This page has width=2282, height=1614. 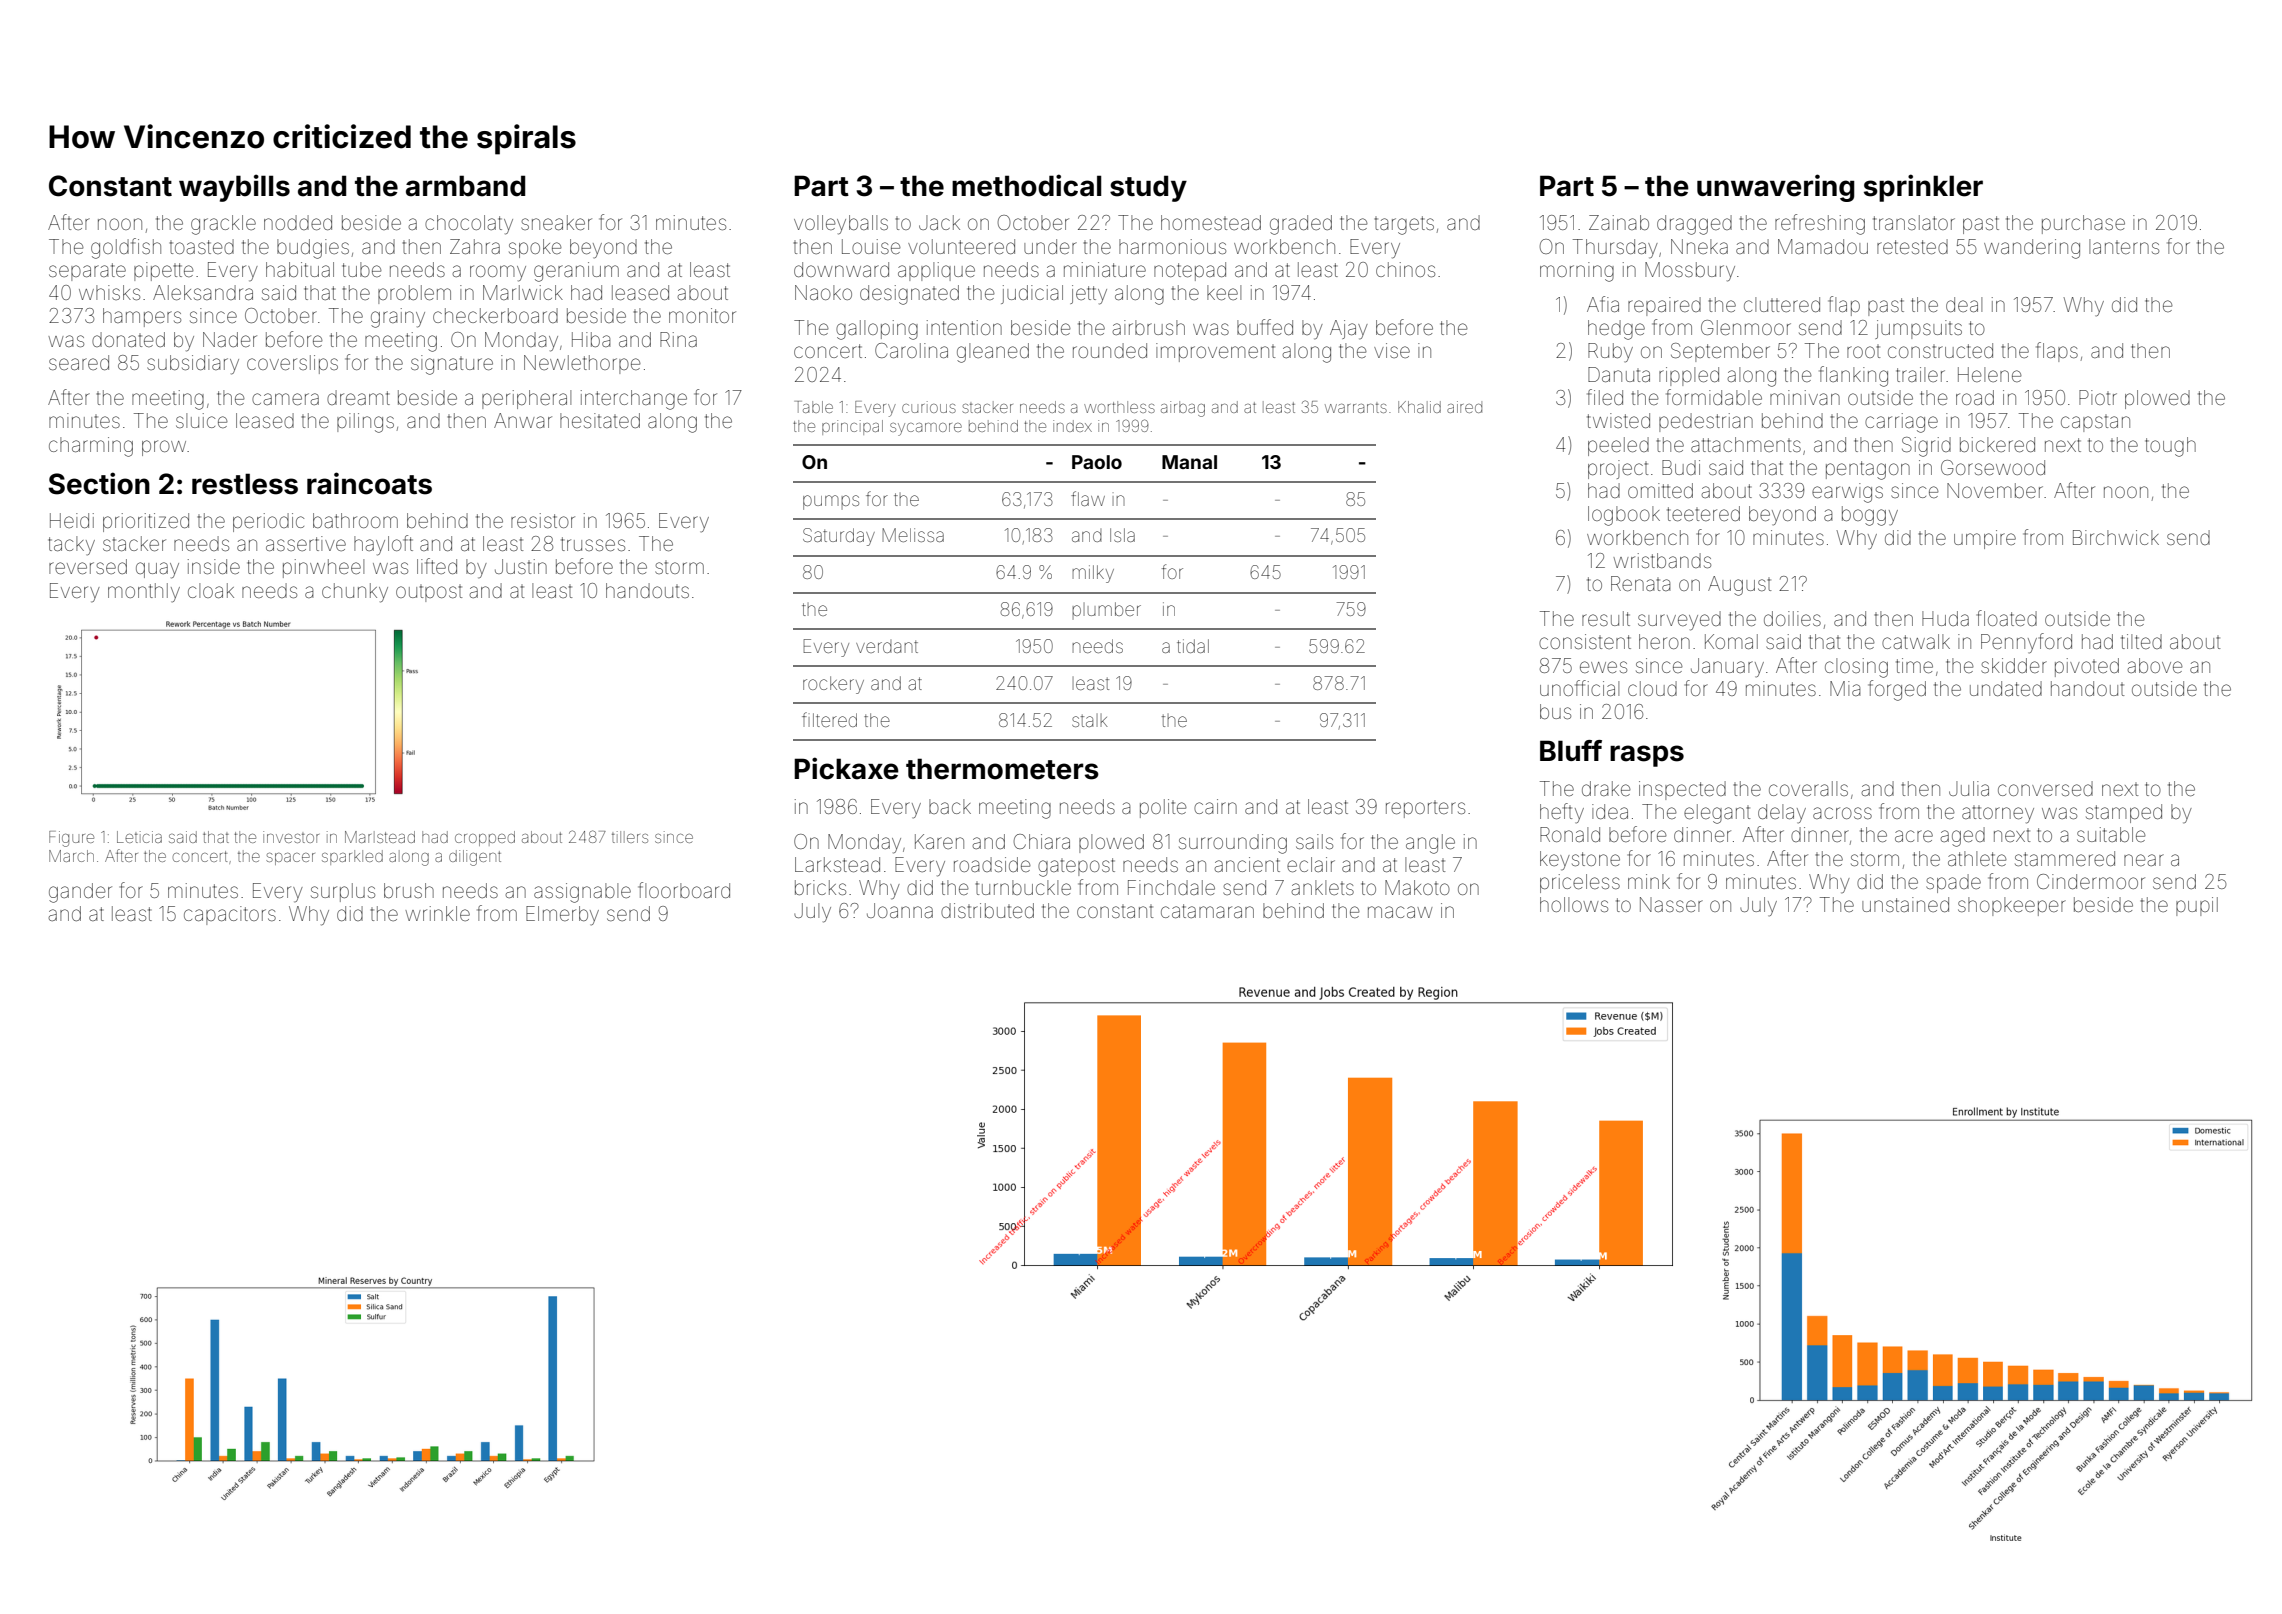 What do you see at coordinates (833, 685) in the page?
I see `rockery` at bounding box center [833, 685].
